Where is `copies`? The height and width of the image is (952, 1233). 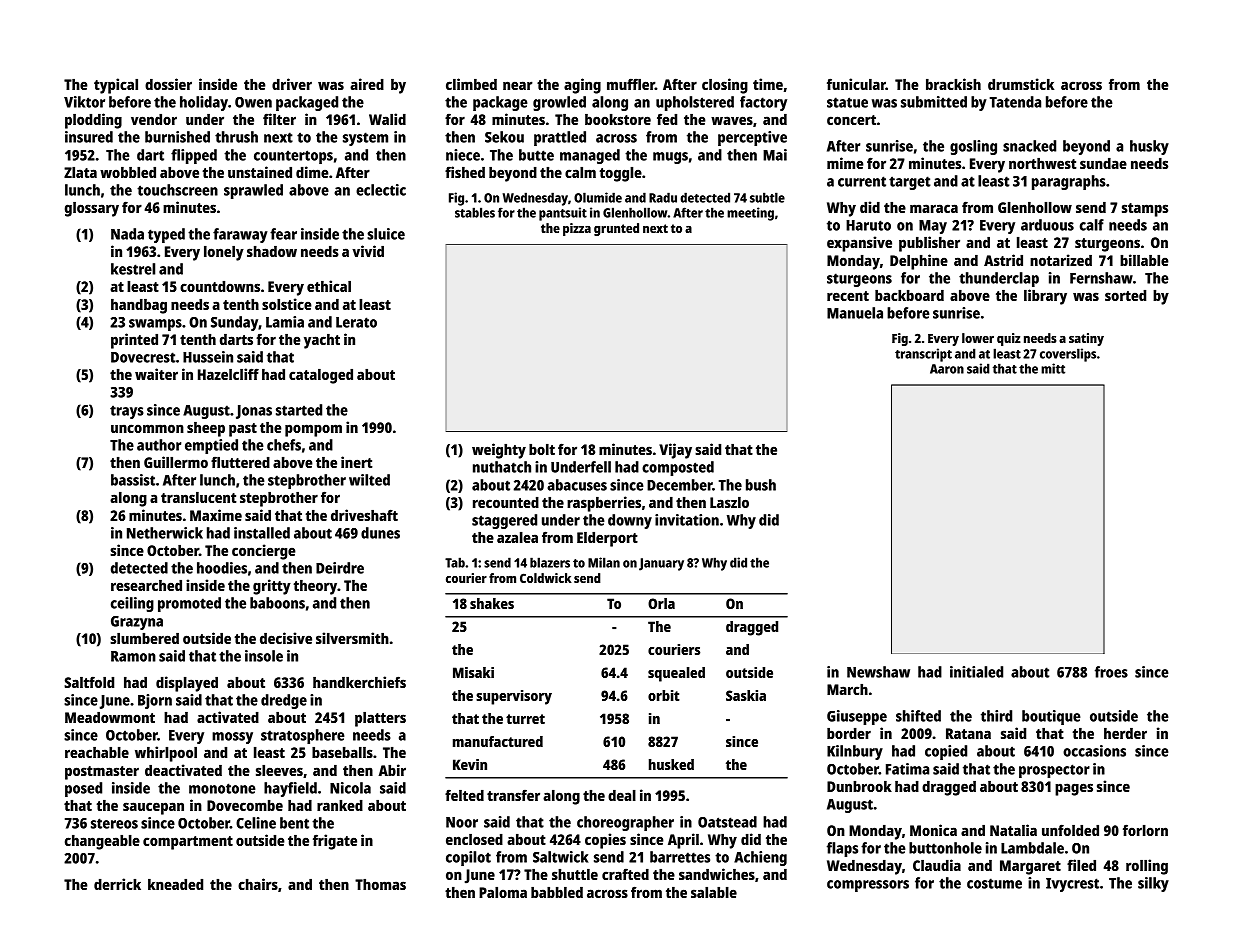 copies is located at coordinates (605, 841).
